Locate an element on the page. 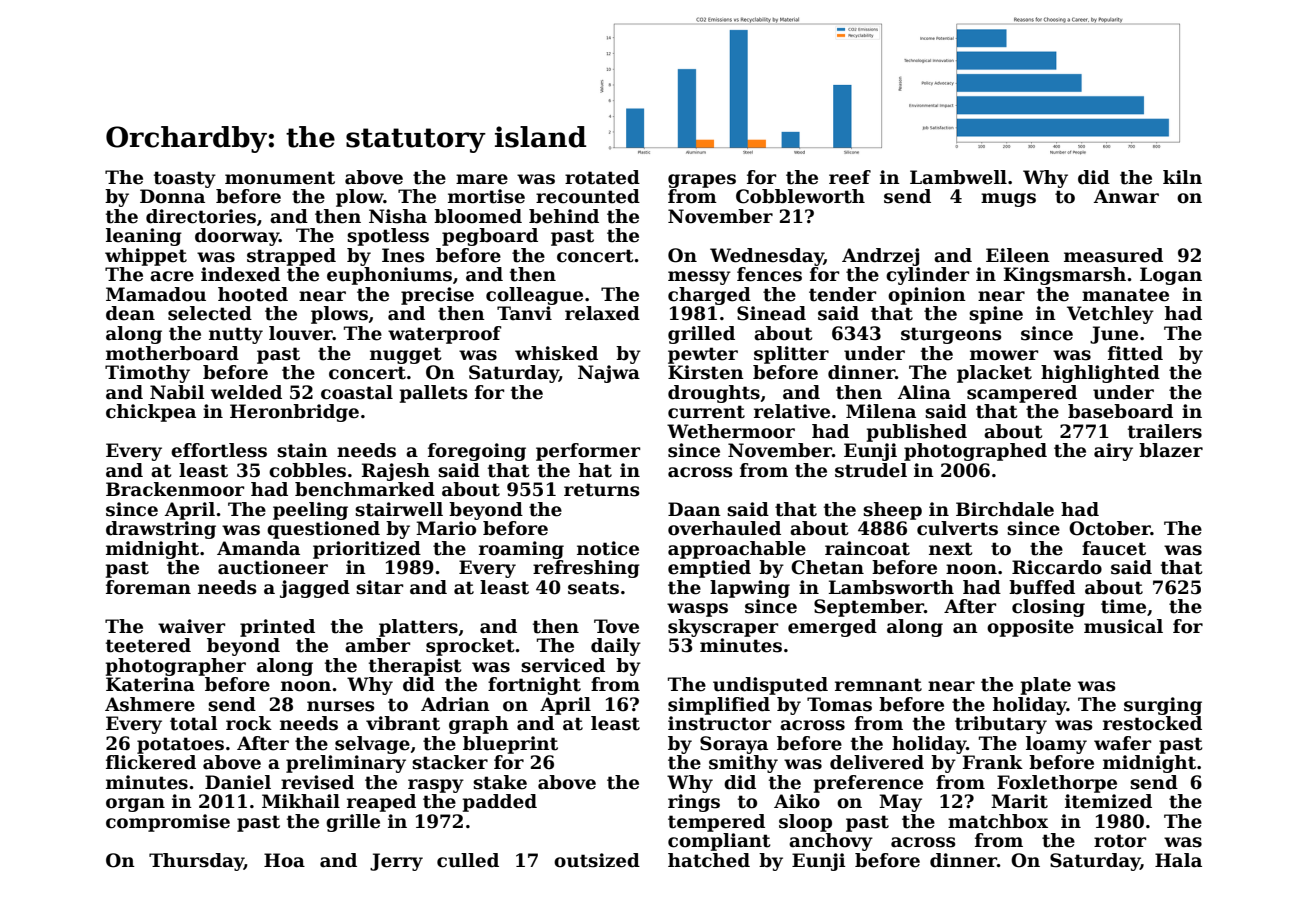 Image resolution: width=1308 pixels, height=924 pixels. rings is located at coordinates (694, 803).
